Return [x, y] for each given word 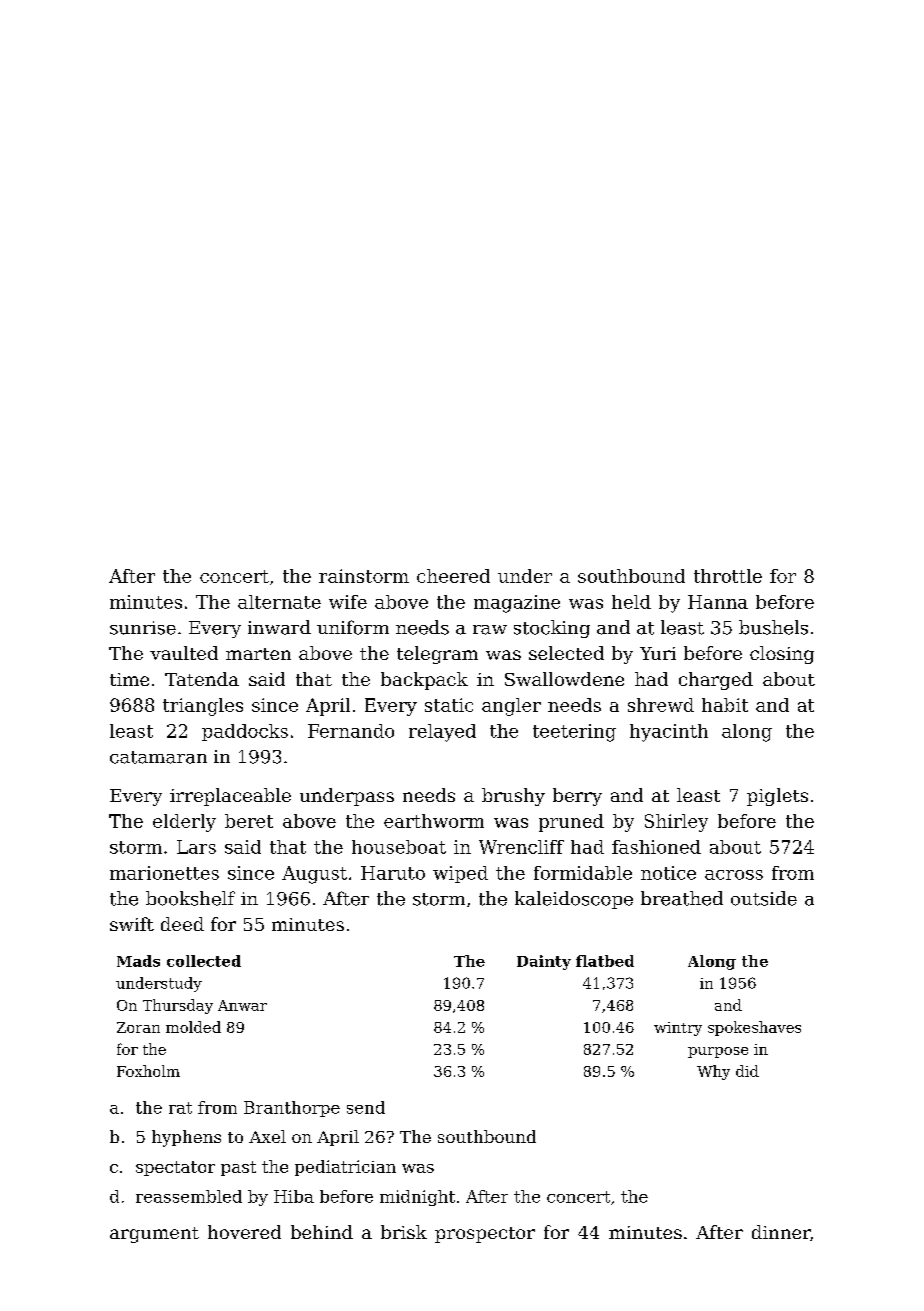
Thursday [178, 1006]
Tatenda [202, 679]
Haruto [393, 873]
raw [490, 630]
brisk [404, 1232]
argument [154, 1235]
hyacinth [669, 733]
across [734, 875]
